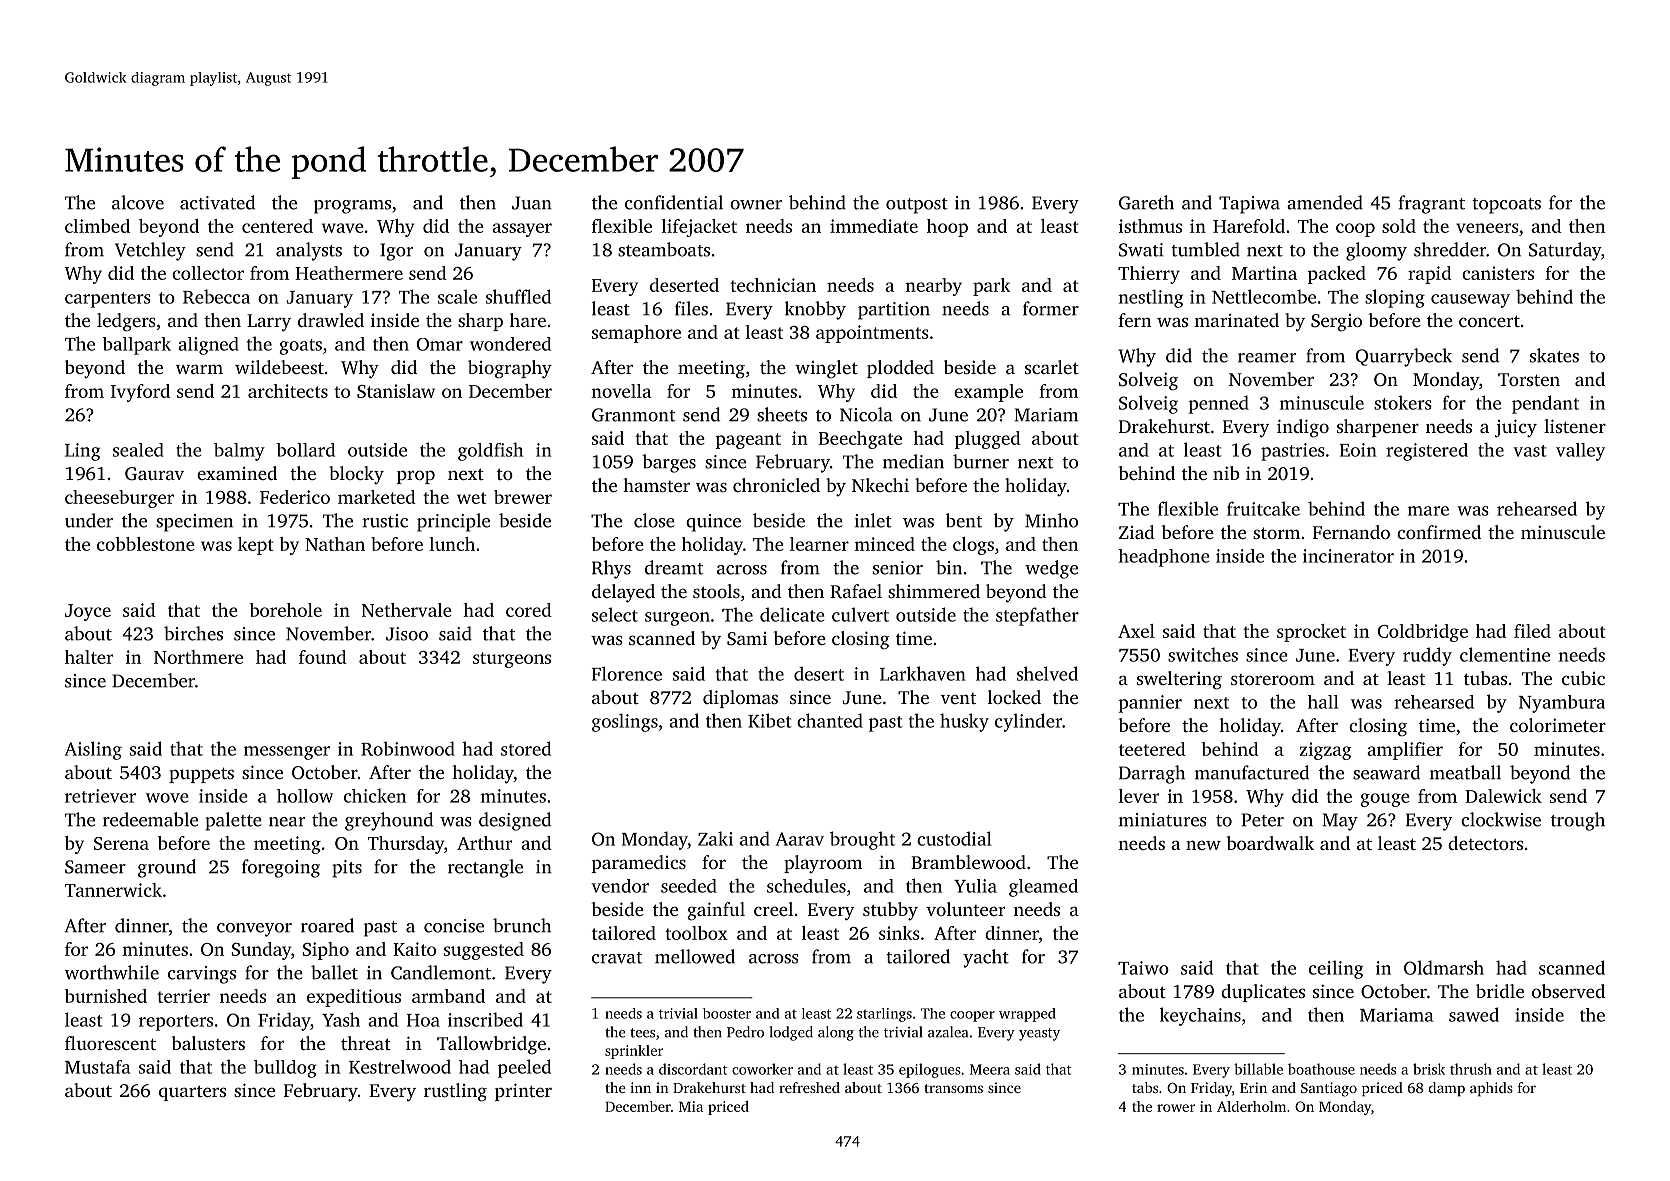 The height and width of the screenshot is (1181, 1670). Describe the element at coordinates (1432, 204) in the screenshot. I see `fragrant` at that location.
